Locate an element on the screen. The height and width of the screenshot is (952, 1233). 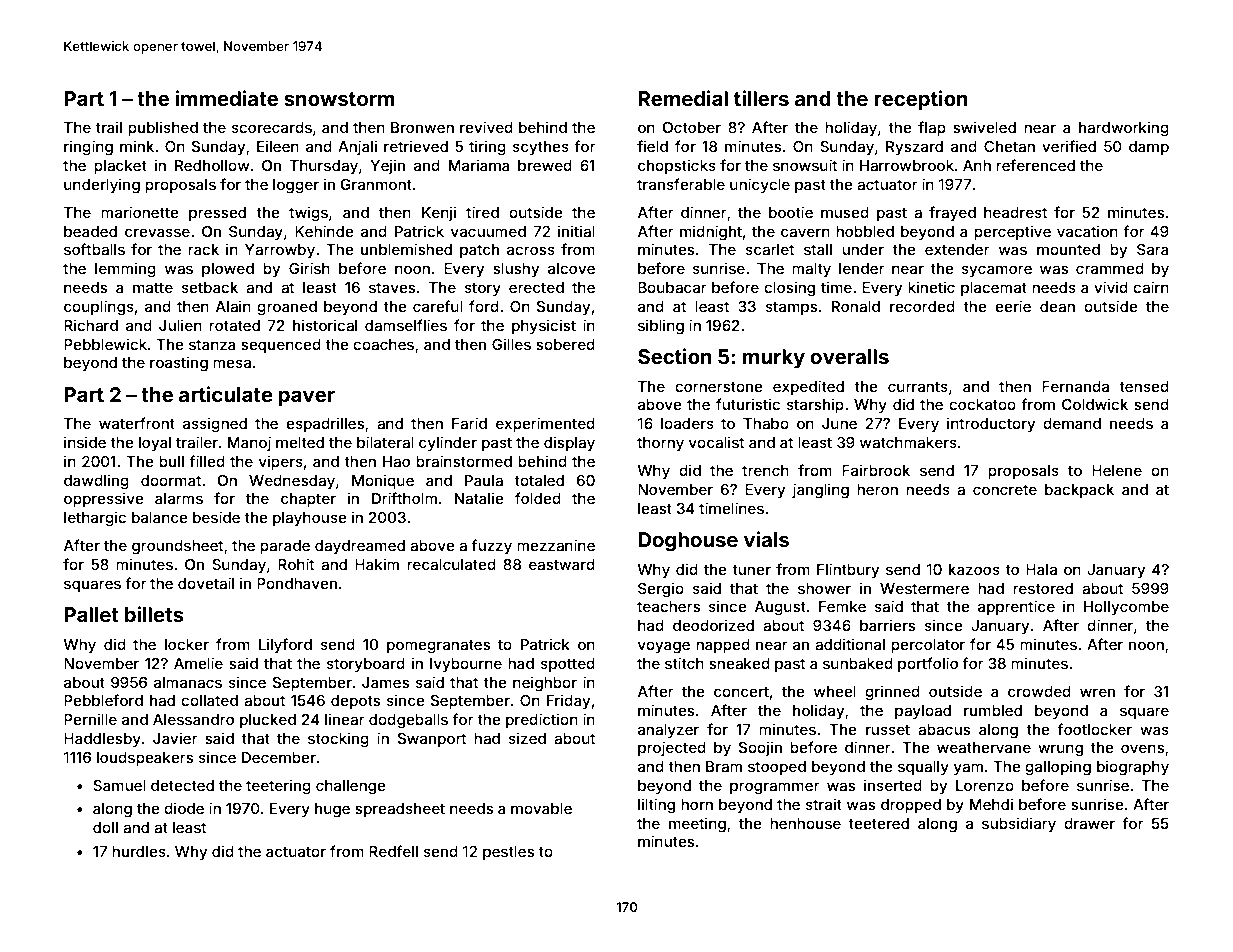
Section is located at coordinates (675, 356).
